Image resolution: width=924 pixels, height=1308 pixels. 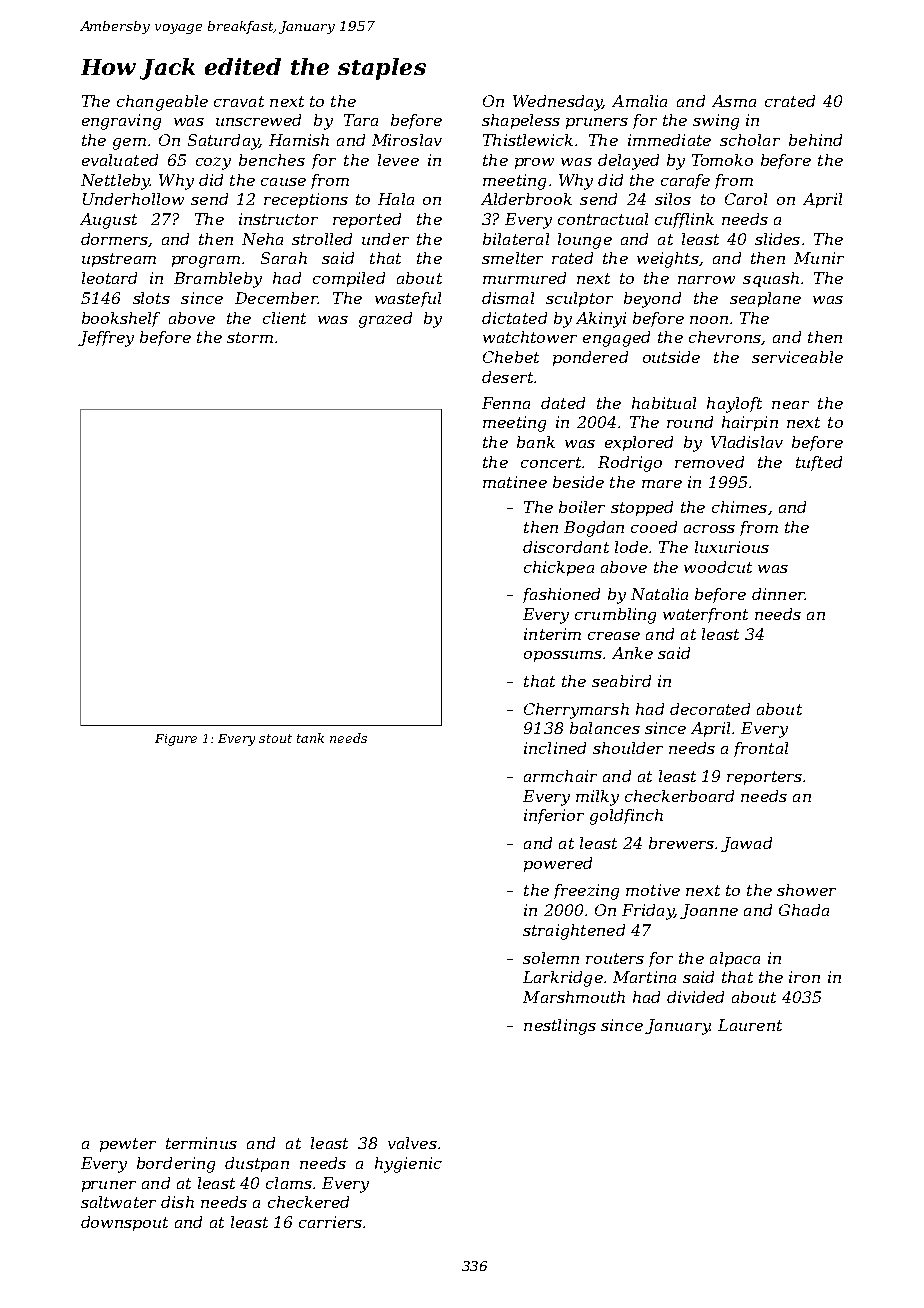 What do you see at coordinates (176, 740) in the document?
I see `Figure` at bounding box center [176, 740].
